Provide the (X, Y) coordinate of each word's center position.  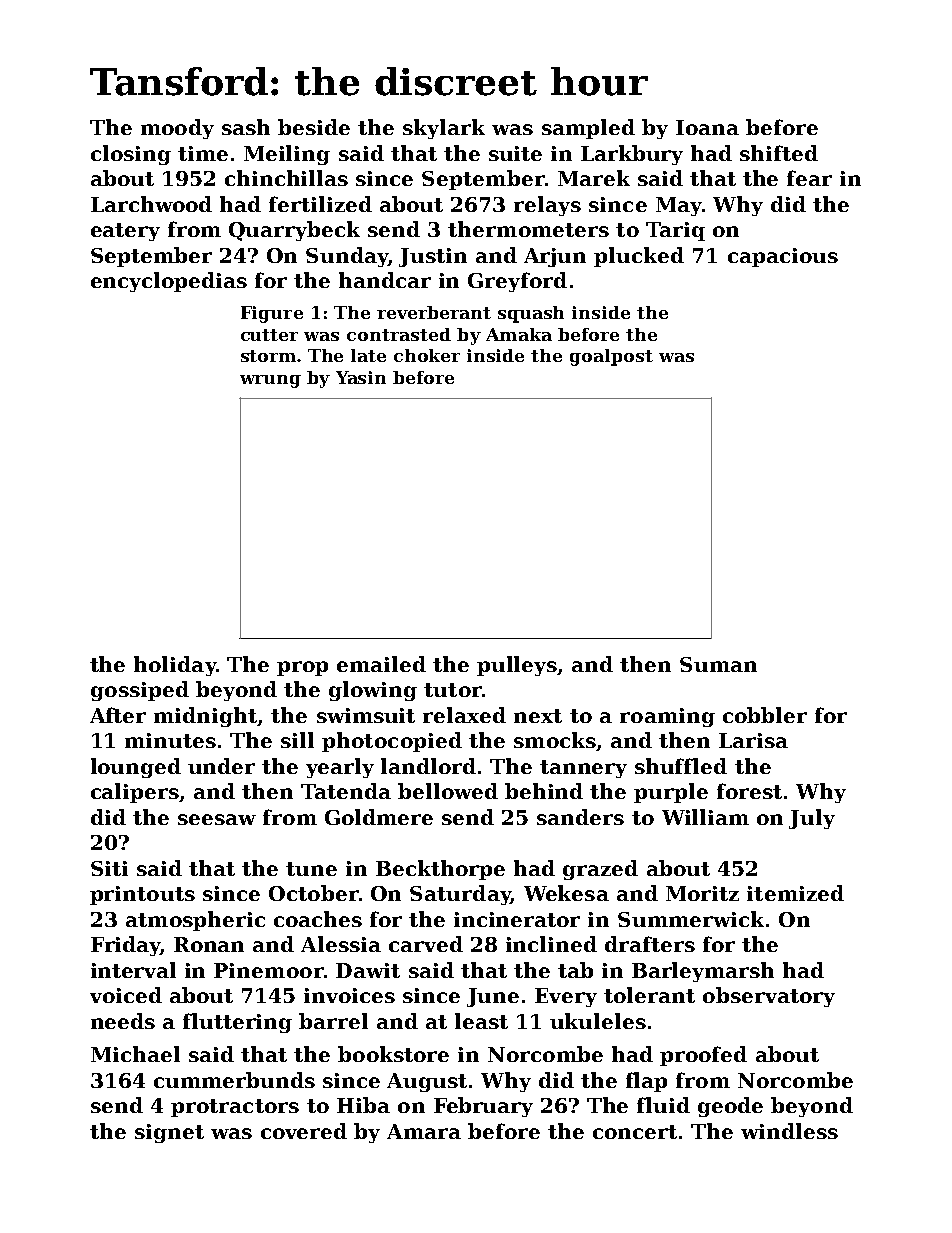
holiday (175, 666)
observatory (769, 997)
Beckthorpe (440, 870)
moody (177, 129)
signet (169, 1133)
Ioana (707, 127)
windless (789, 1131)
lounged (136, 768)
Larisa (753, 740)
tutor (453, 690)
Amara (424, 1131)
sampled (588, 129)
